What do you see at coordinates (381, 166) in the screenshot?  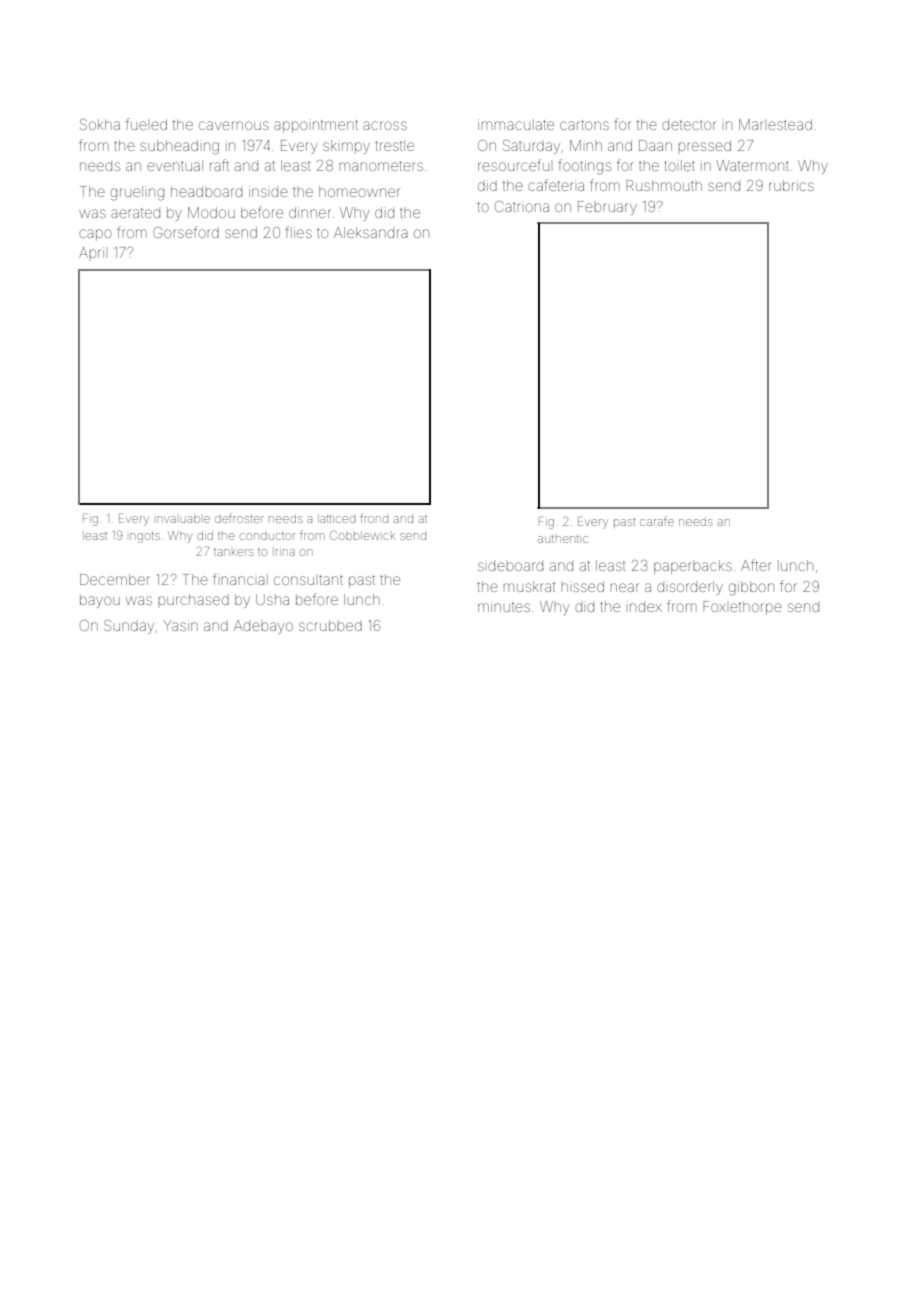 I see `manometers` at bounding box center [381, 166].
